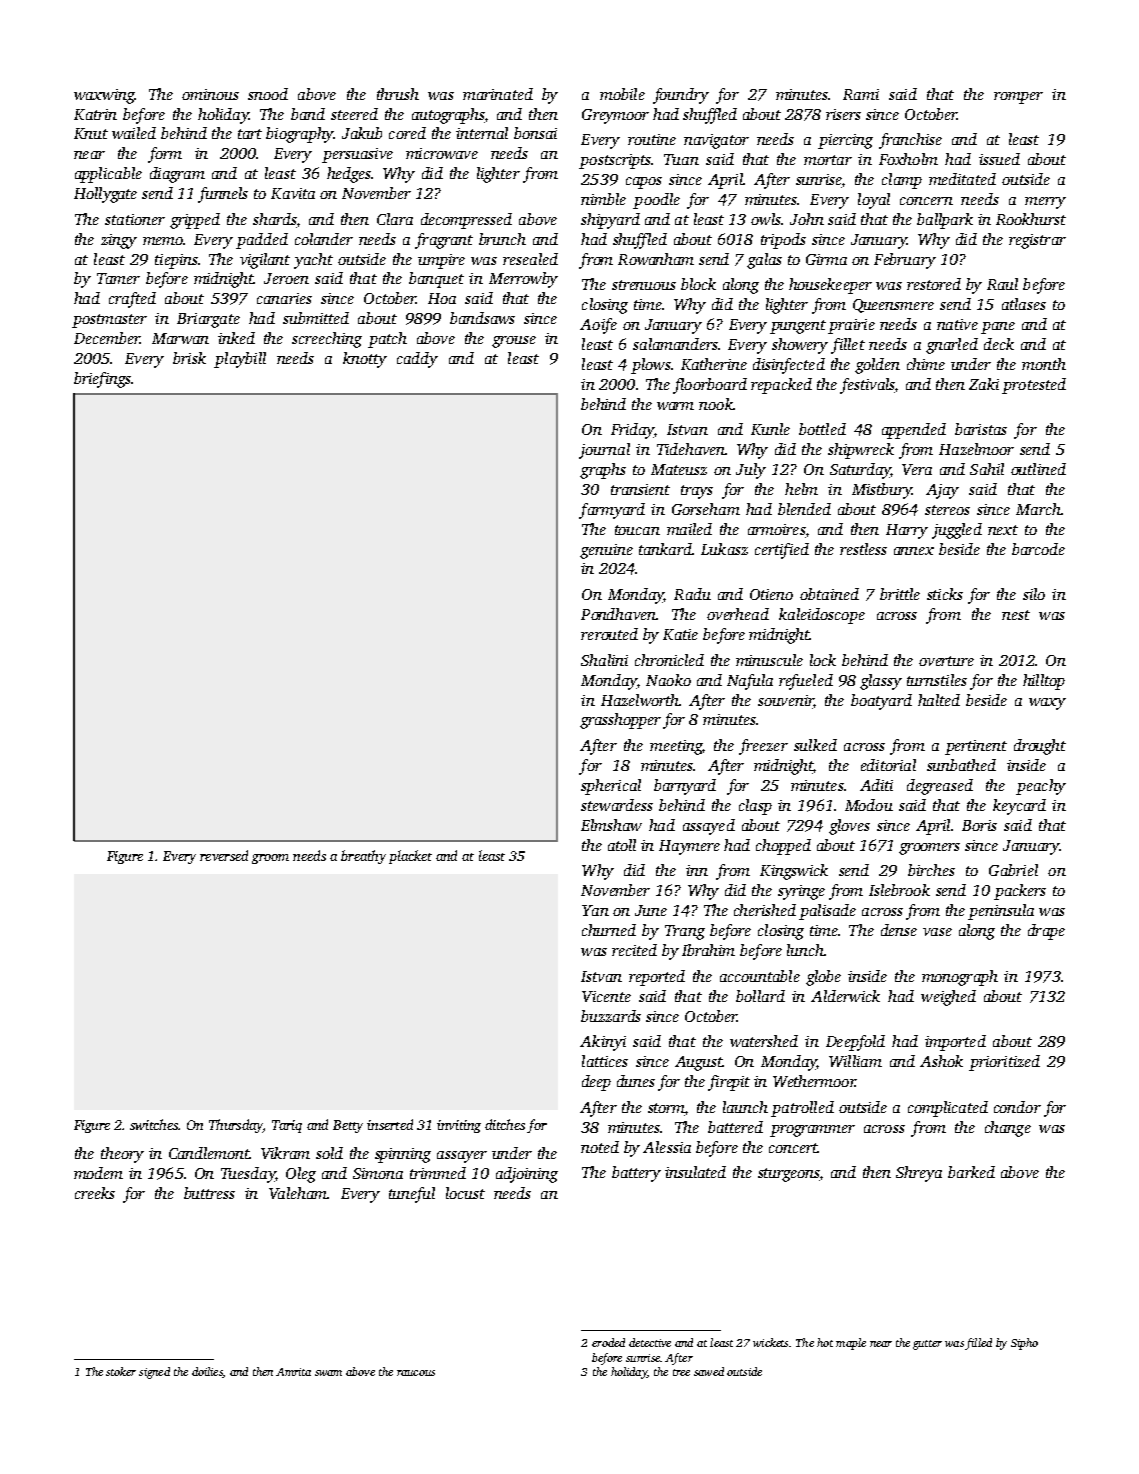 The width and height of the screenshot is (1139, 1474). I want to click on snood, so click(268, 94).
